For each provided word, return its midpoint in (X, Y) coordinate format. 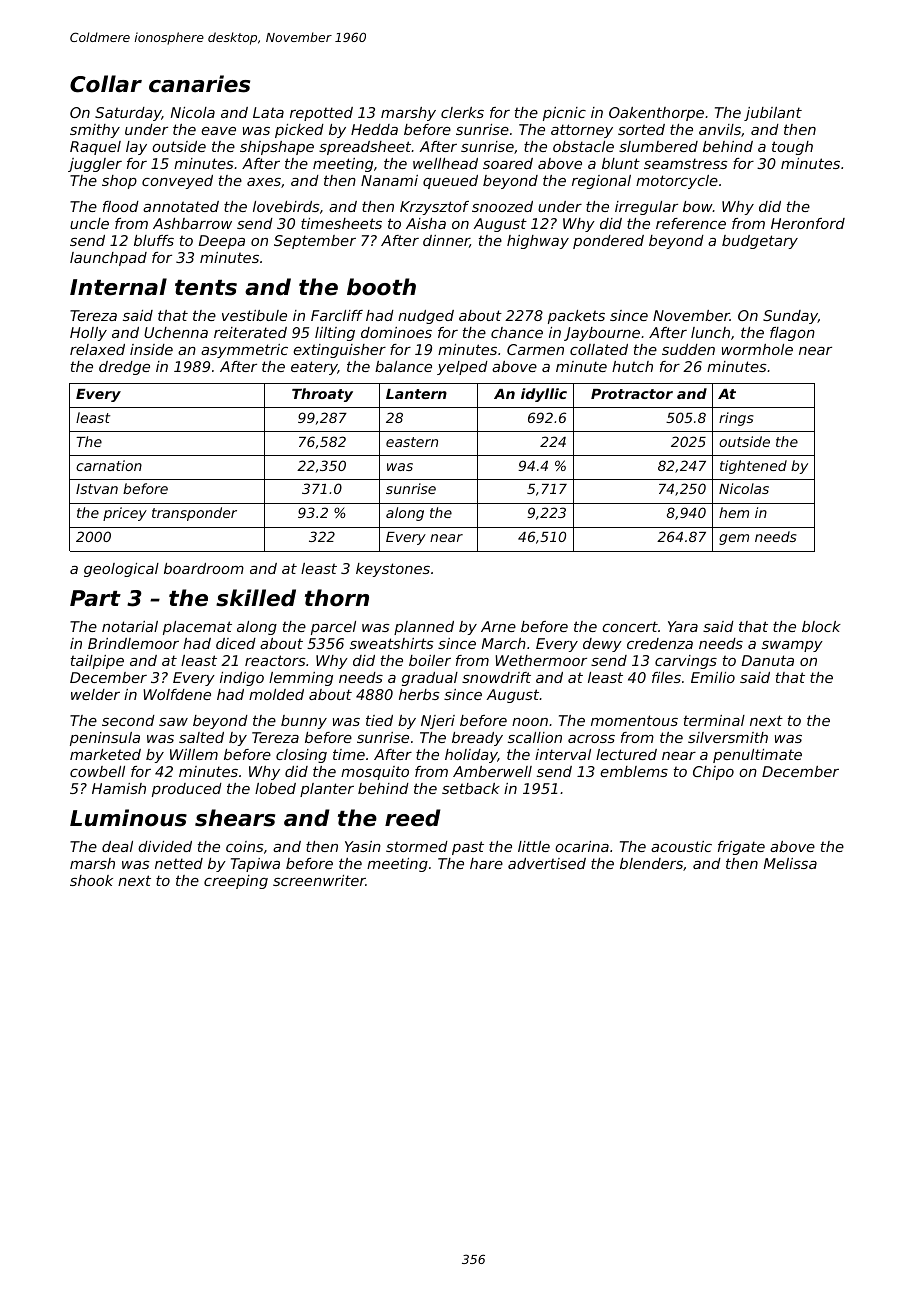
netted (179, 863)
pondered (608, 242)
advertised (547, 863)
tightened (753, 467)
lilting (335, 334)
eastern (412, 442)
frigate (741, 848)
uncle (89, 223)
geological (121, 570)
